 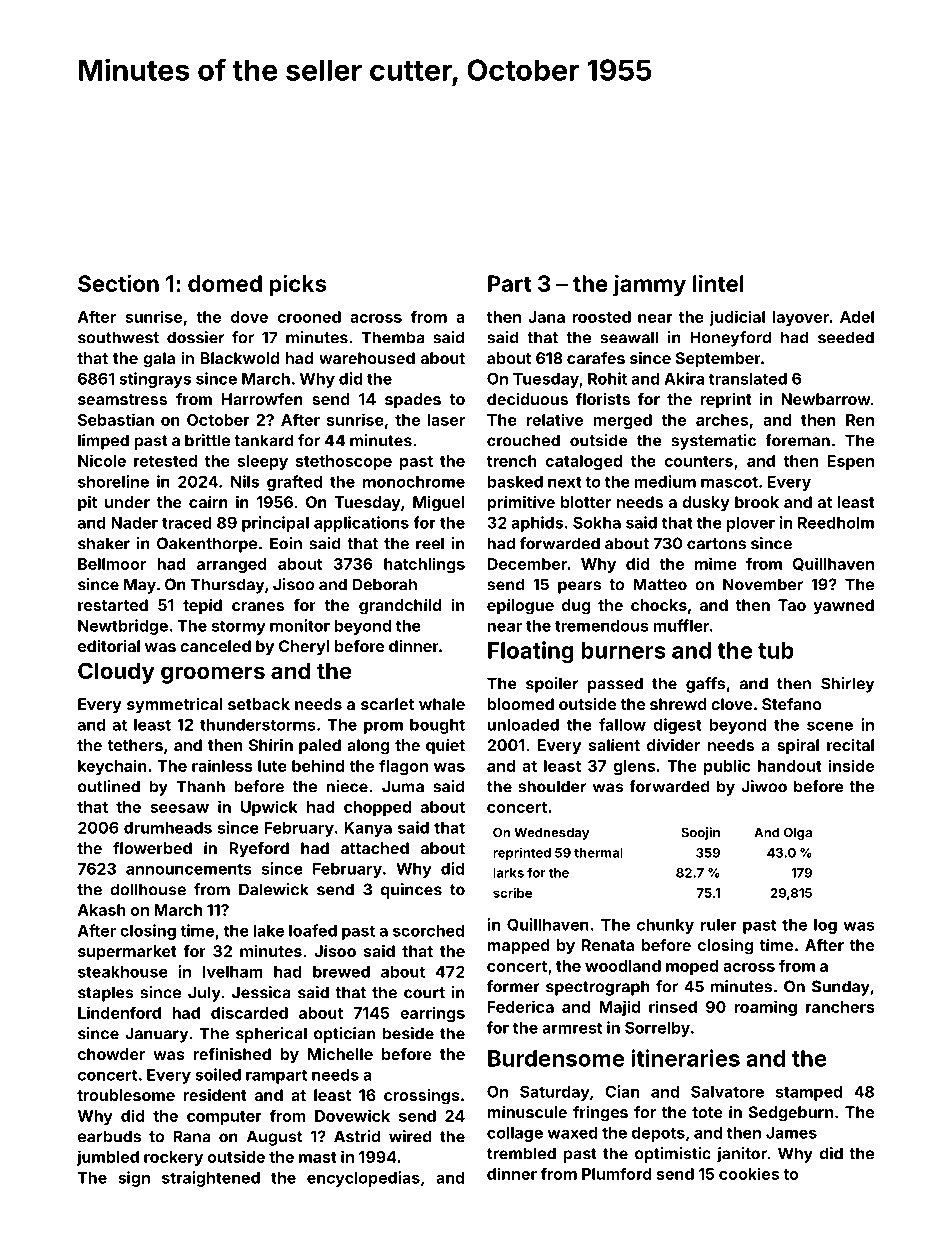 What do you see at coordinates (309, 317) in the screenshot?
I see `crooned` at bounding box center [309, 317].
